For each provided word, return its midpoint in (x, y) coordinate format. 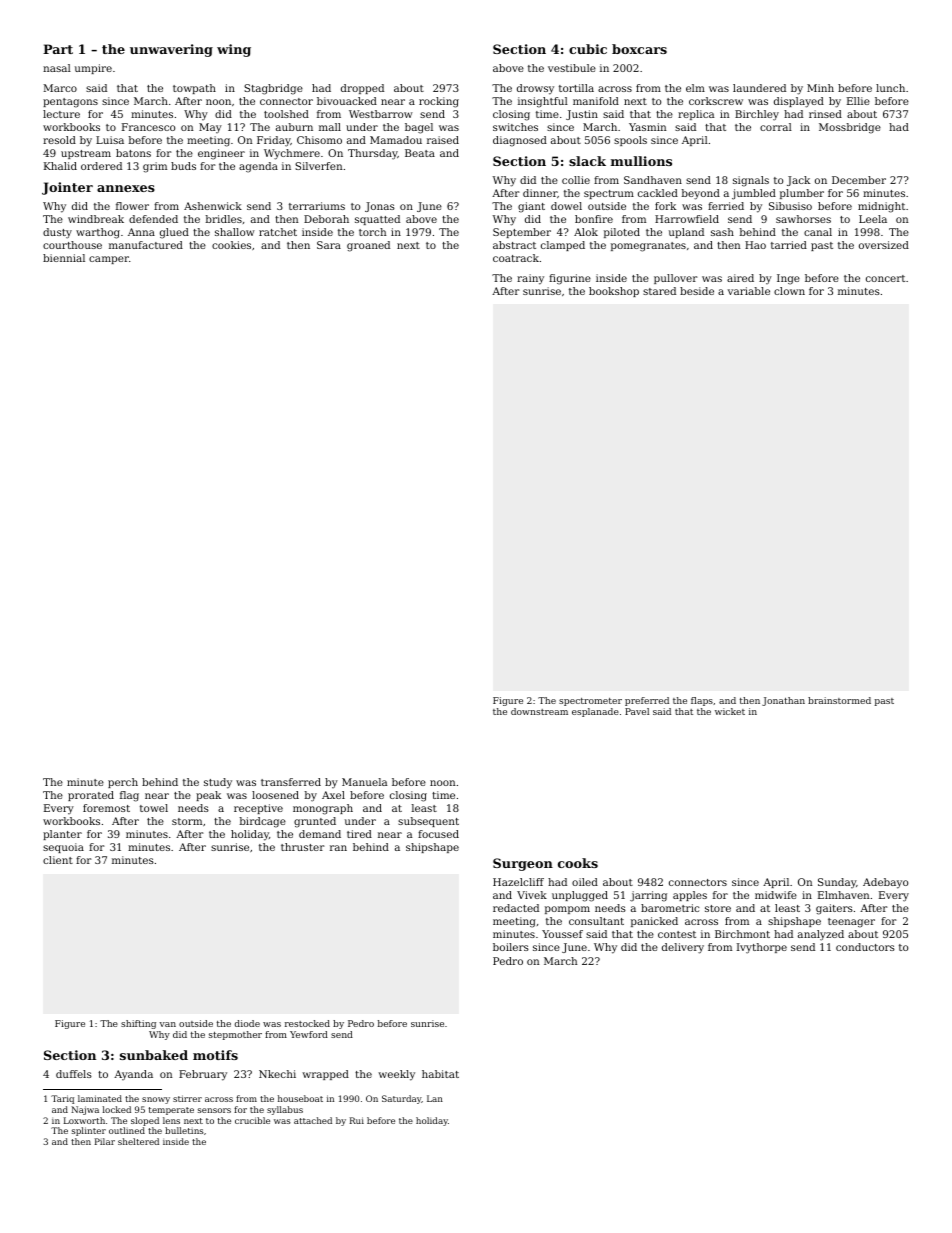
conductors (865, 947)
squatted (377, 220)
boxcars (639, 49)
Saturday (401, 1099)
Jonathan (783, 701)
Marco (60, 88)
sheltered (138, 1141)
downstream (539, 711)
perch (123, 783)
